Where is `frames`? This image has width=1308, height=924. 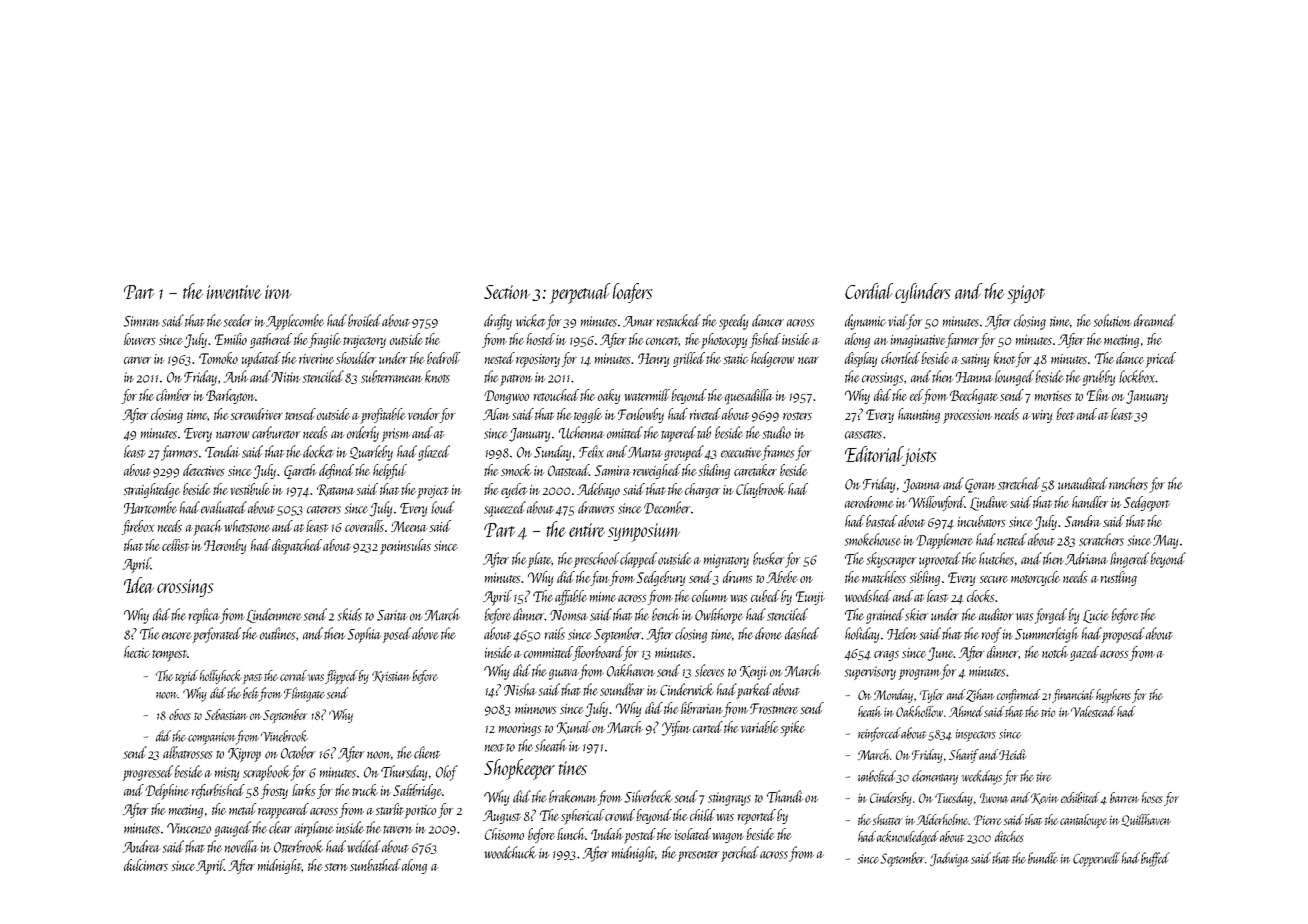
frames is located at coordinates (778, 453).
